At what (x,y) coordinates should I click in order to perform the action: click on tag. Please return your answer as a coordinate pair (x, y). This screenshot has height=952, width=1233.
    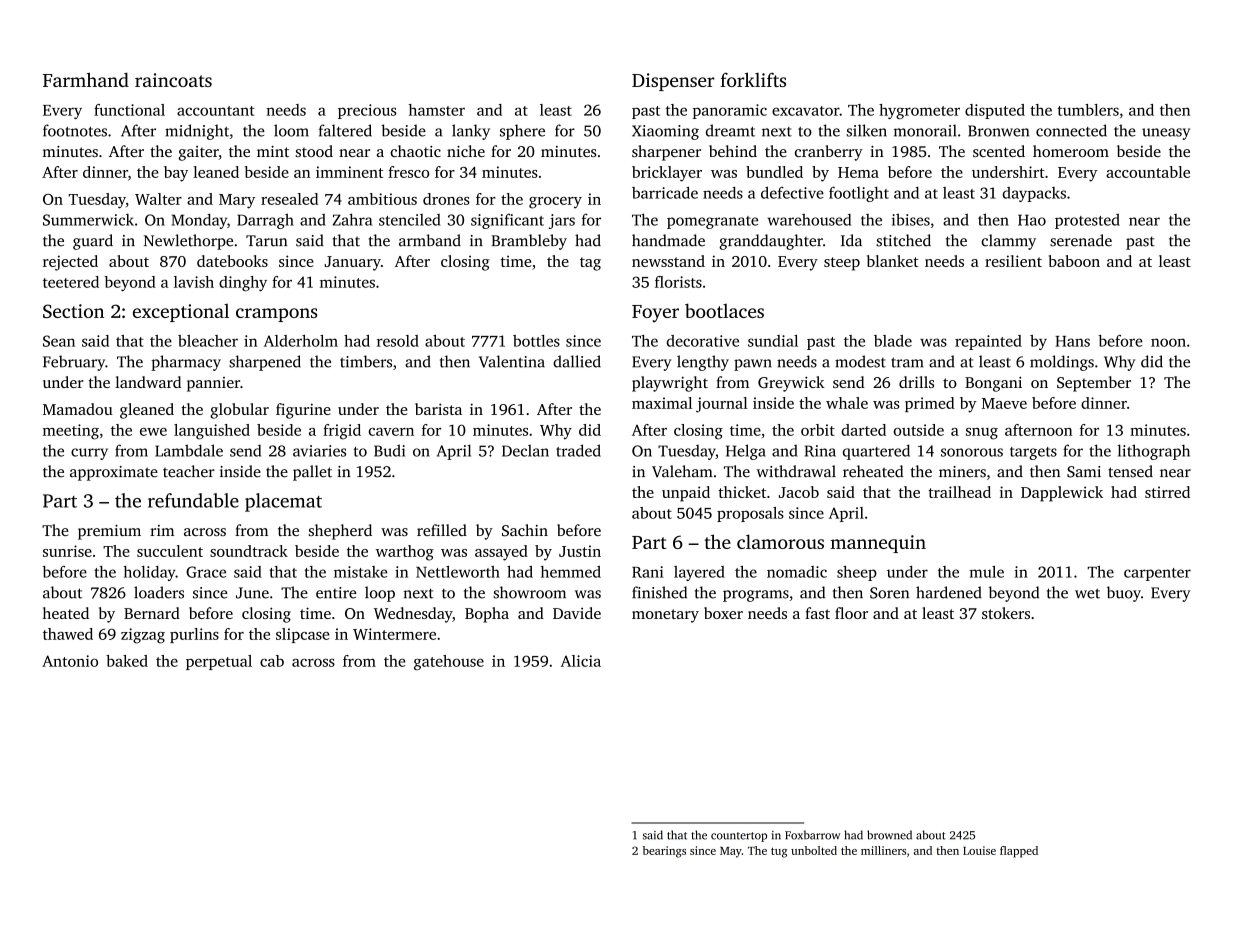
    Looking at the image, I should click on (590, 264).
